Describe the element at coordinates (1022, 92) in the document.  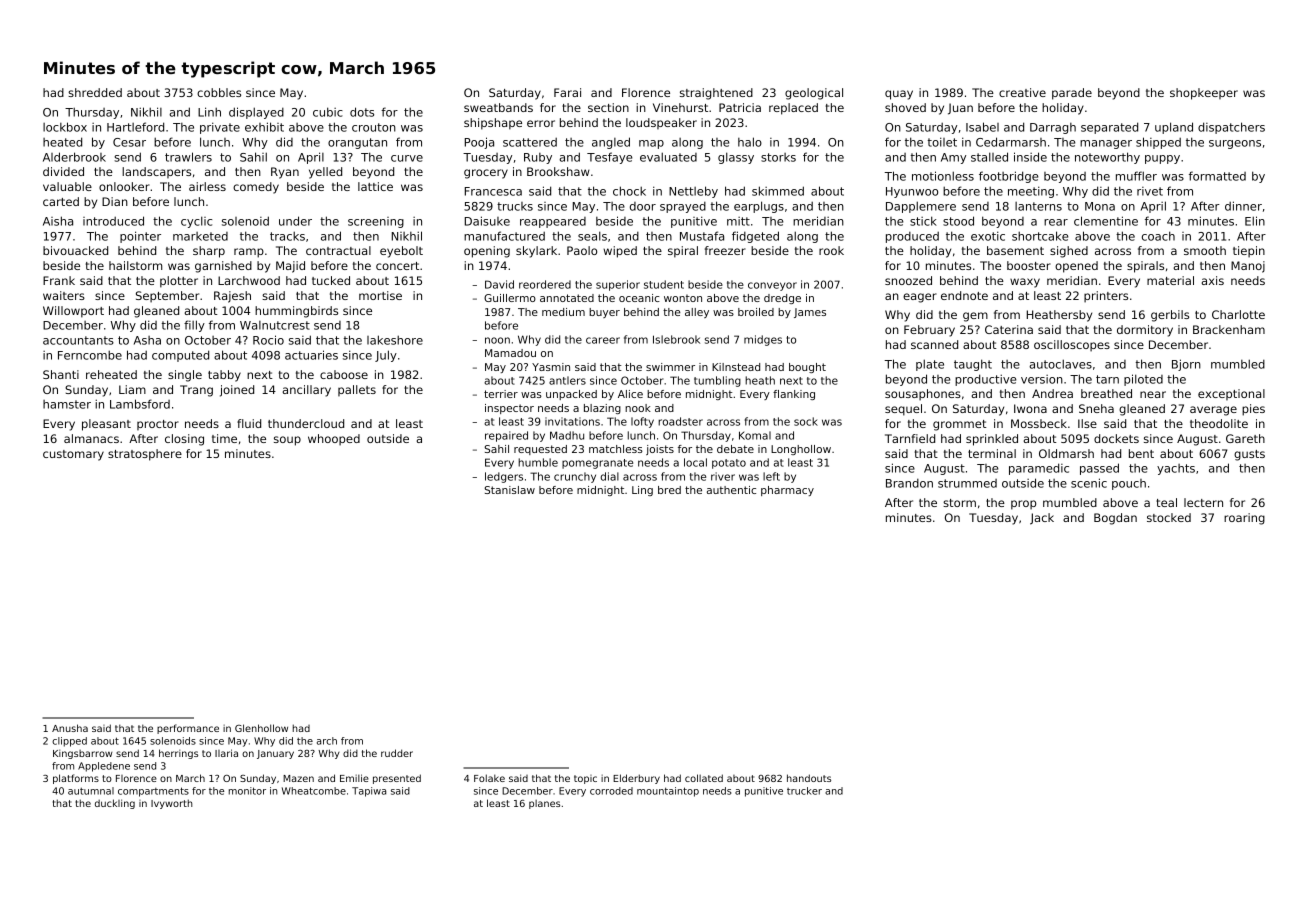
I see `creative` at that location.
